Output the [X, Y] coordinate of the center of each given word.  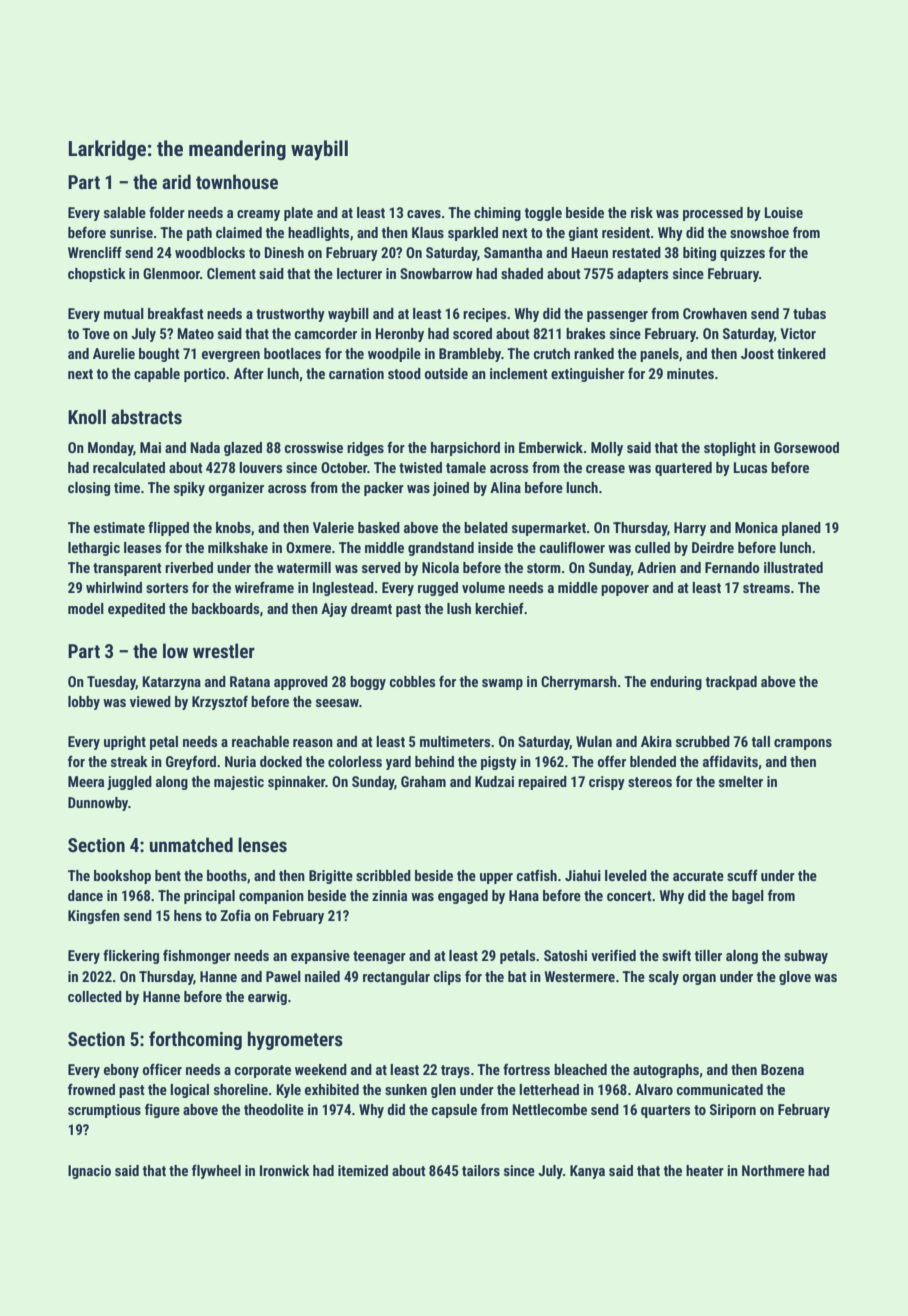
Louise [784, 212]
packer [384, 489]
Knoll [87, 416]
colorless [355, 761]
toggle [543, 214]
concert [629, 896]
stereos [650, 782]
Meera [86, 781]
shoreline [241, 1089]
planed [801, 529]
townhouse [237, 181]
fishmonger [197, 957]
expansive [320, 957]
